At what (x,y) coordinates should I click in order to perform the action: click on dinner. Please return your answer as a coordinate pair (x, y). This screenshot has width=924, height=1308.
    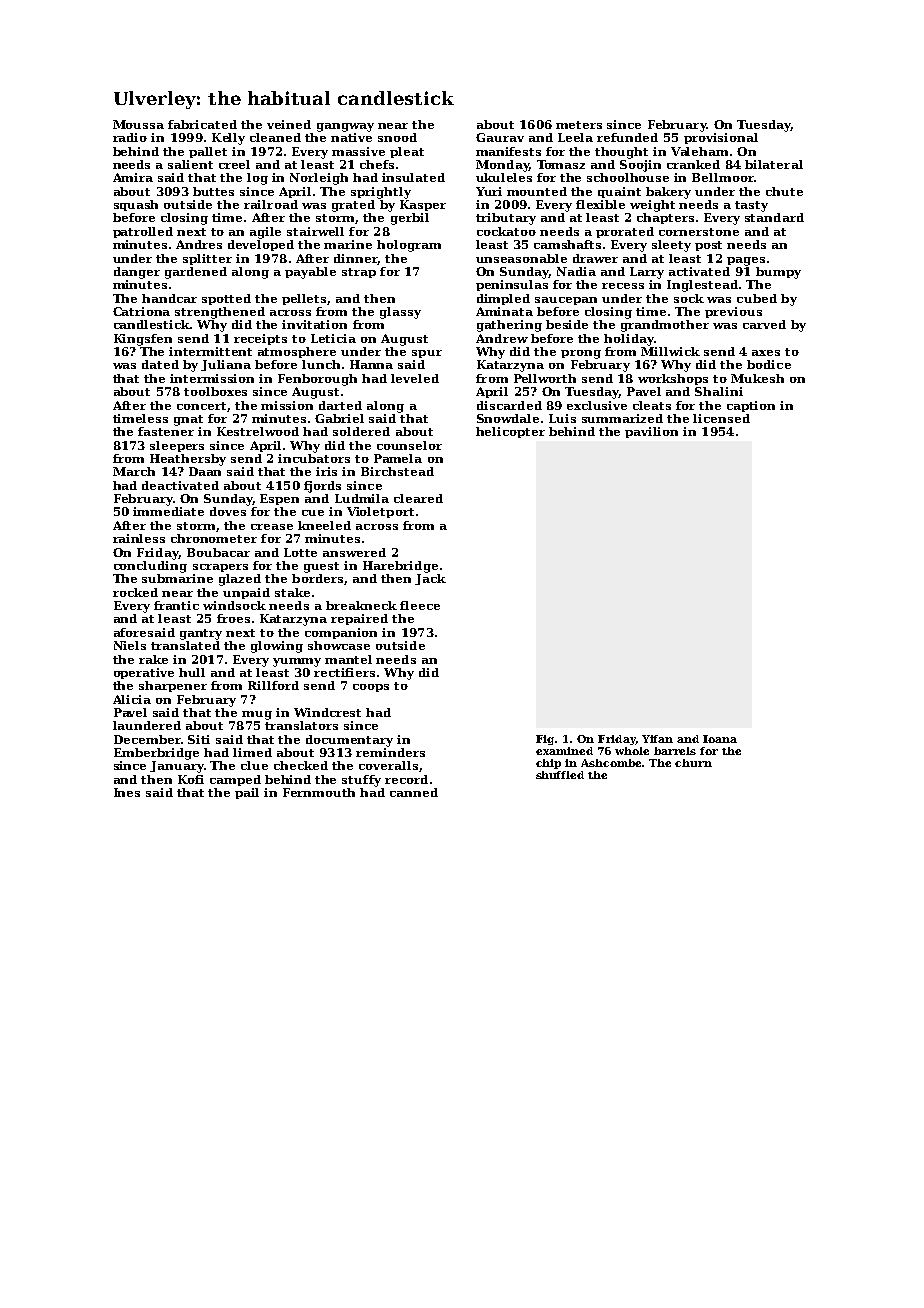
    Looking at the image, I should click on (356, 259).
